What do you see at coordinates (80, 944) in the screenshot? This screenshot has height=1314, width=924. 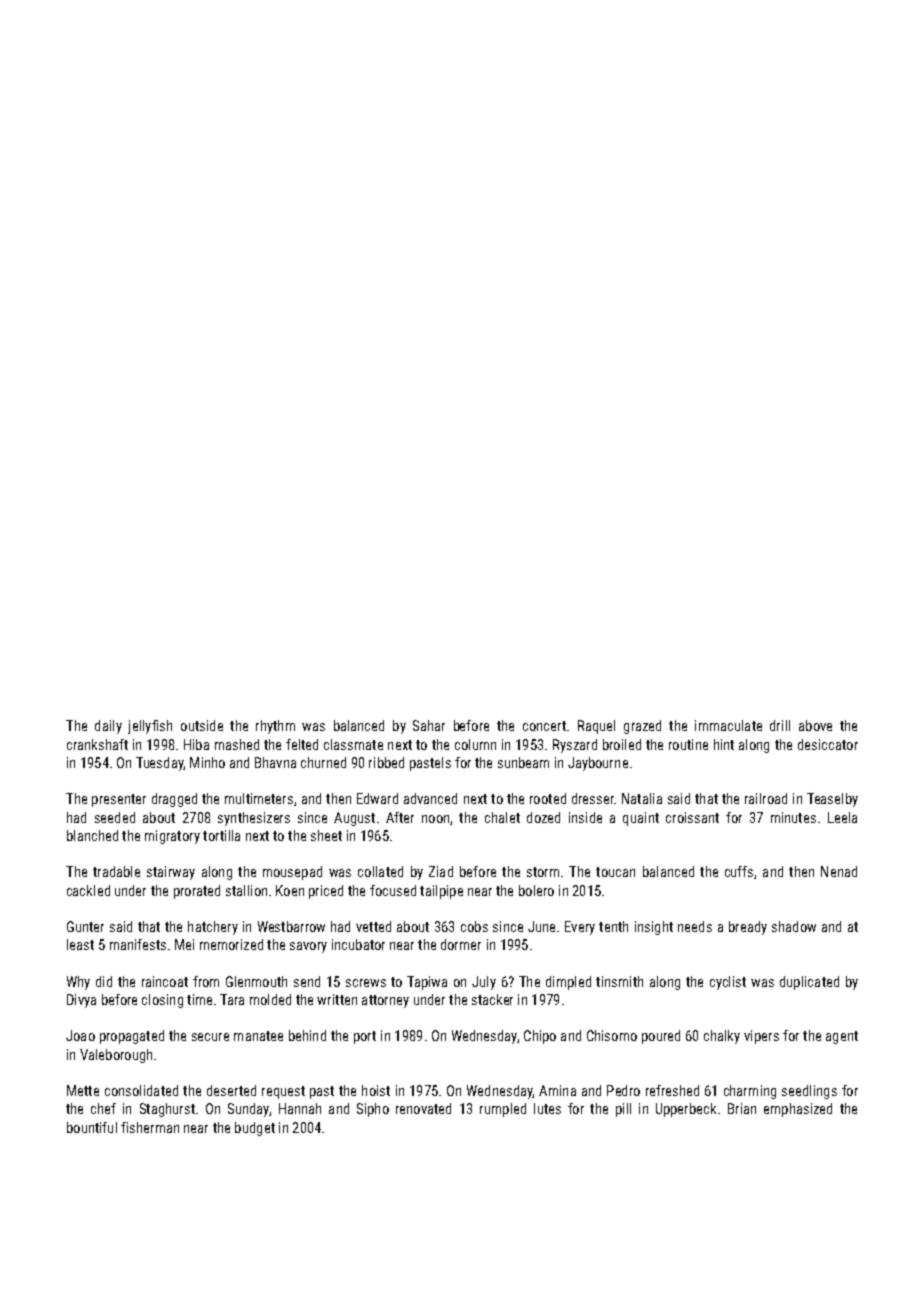 I see `least` at bounding box center [80, 944].
